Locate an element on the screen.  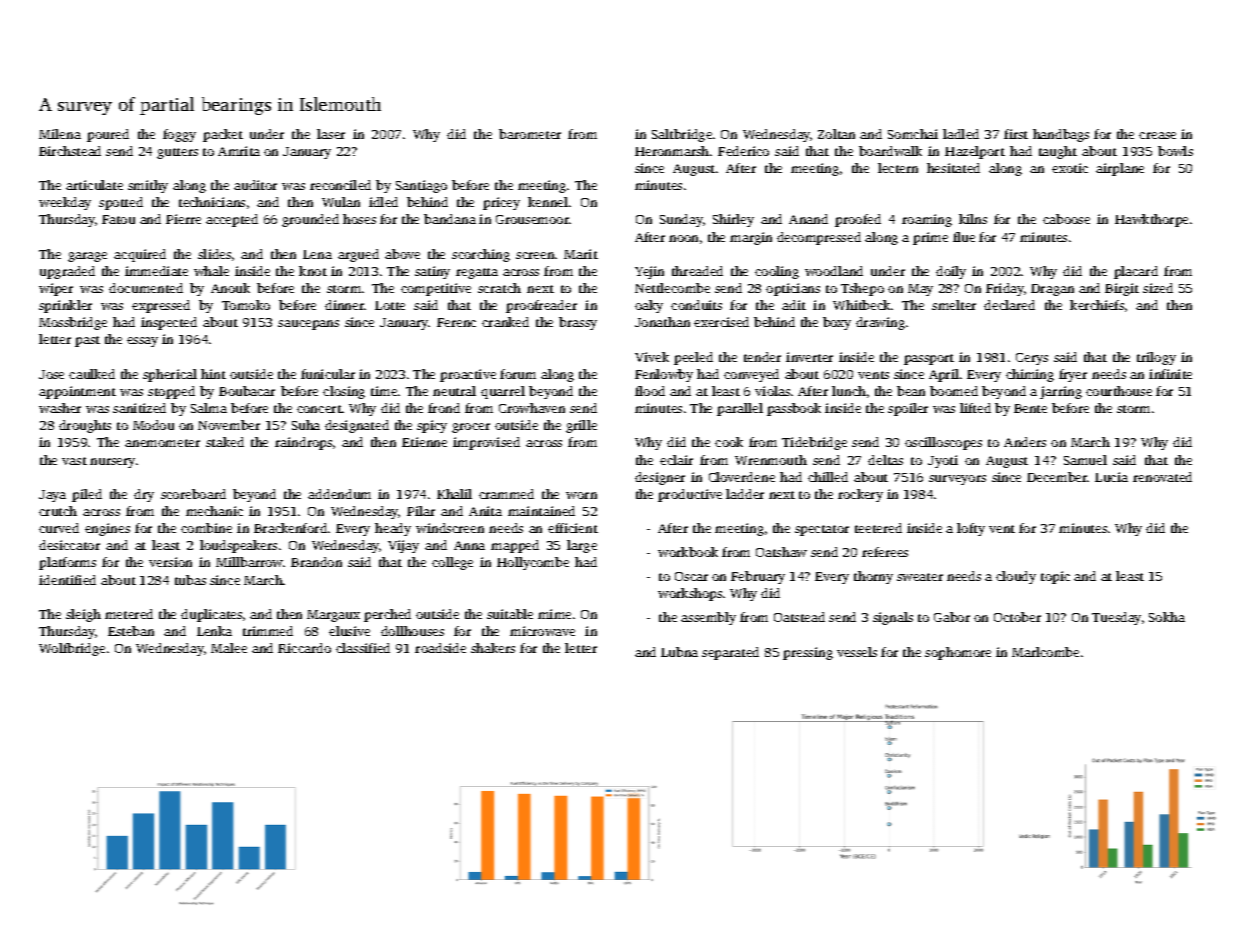
trilogy is located at coordinates (1156, 358).
